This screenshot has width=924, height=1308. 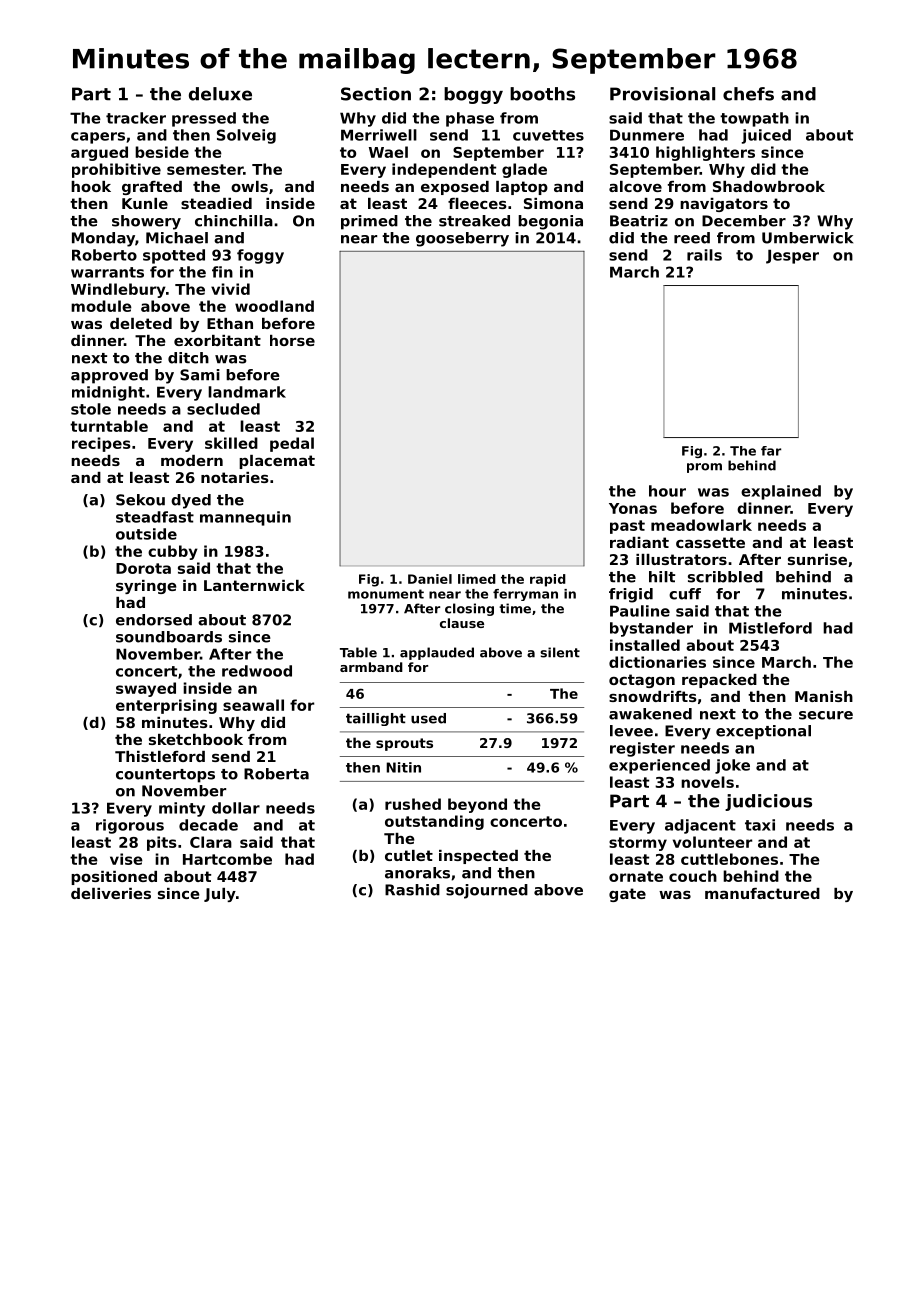 I want to click on horse, so click(x=292, y=340).
